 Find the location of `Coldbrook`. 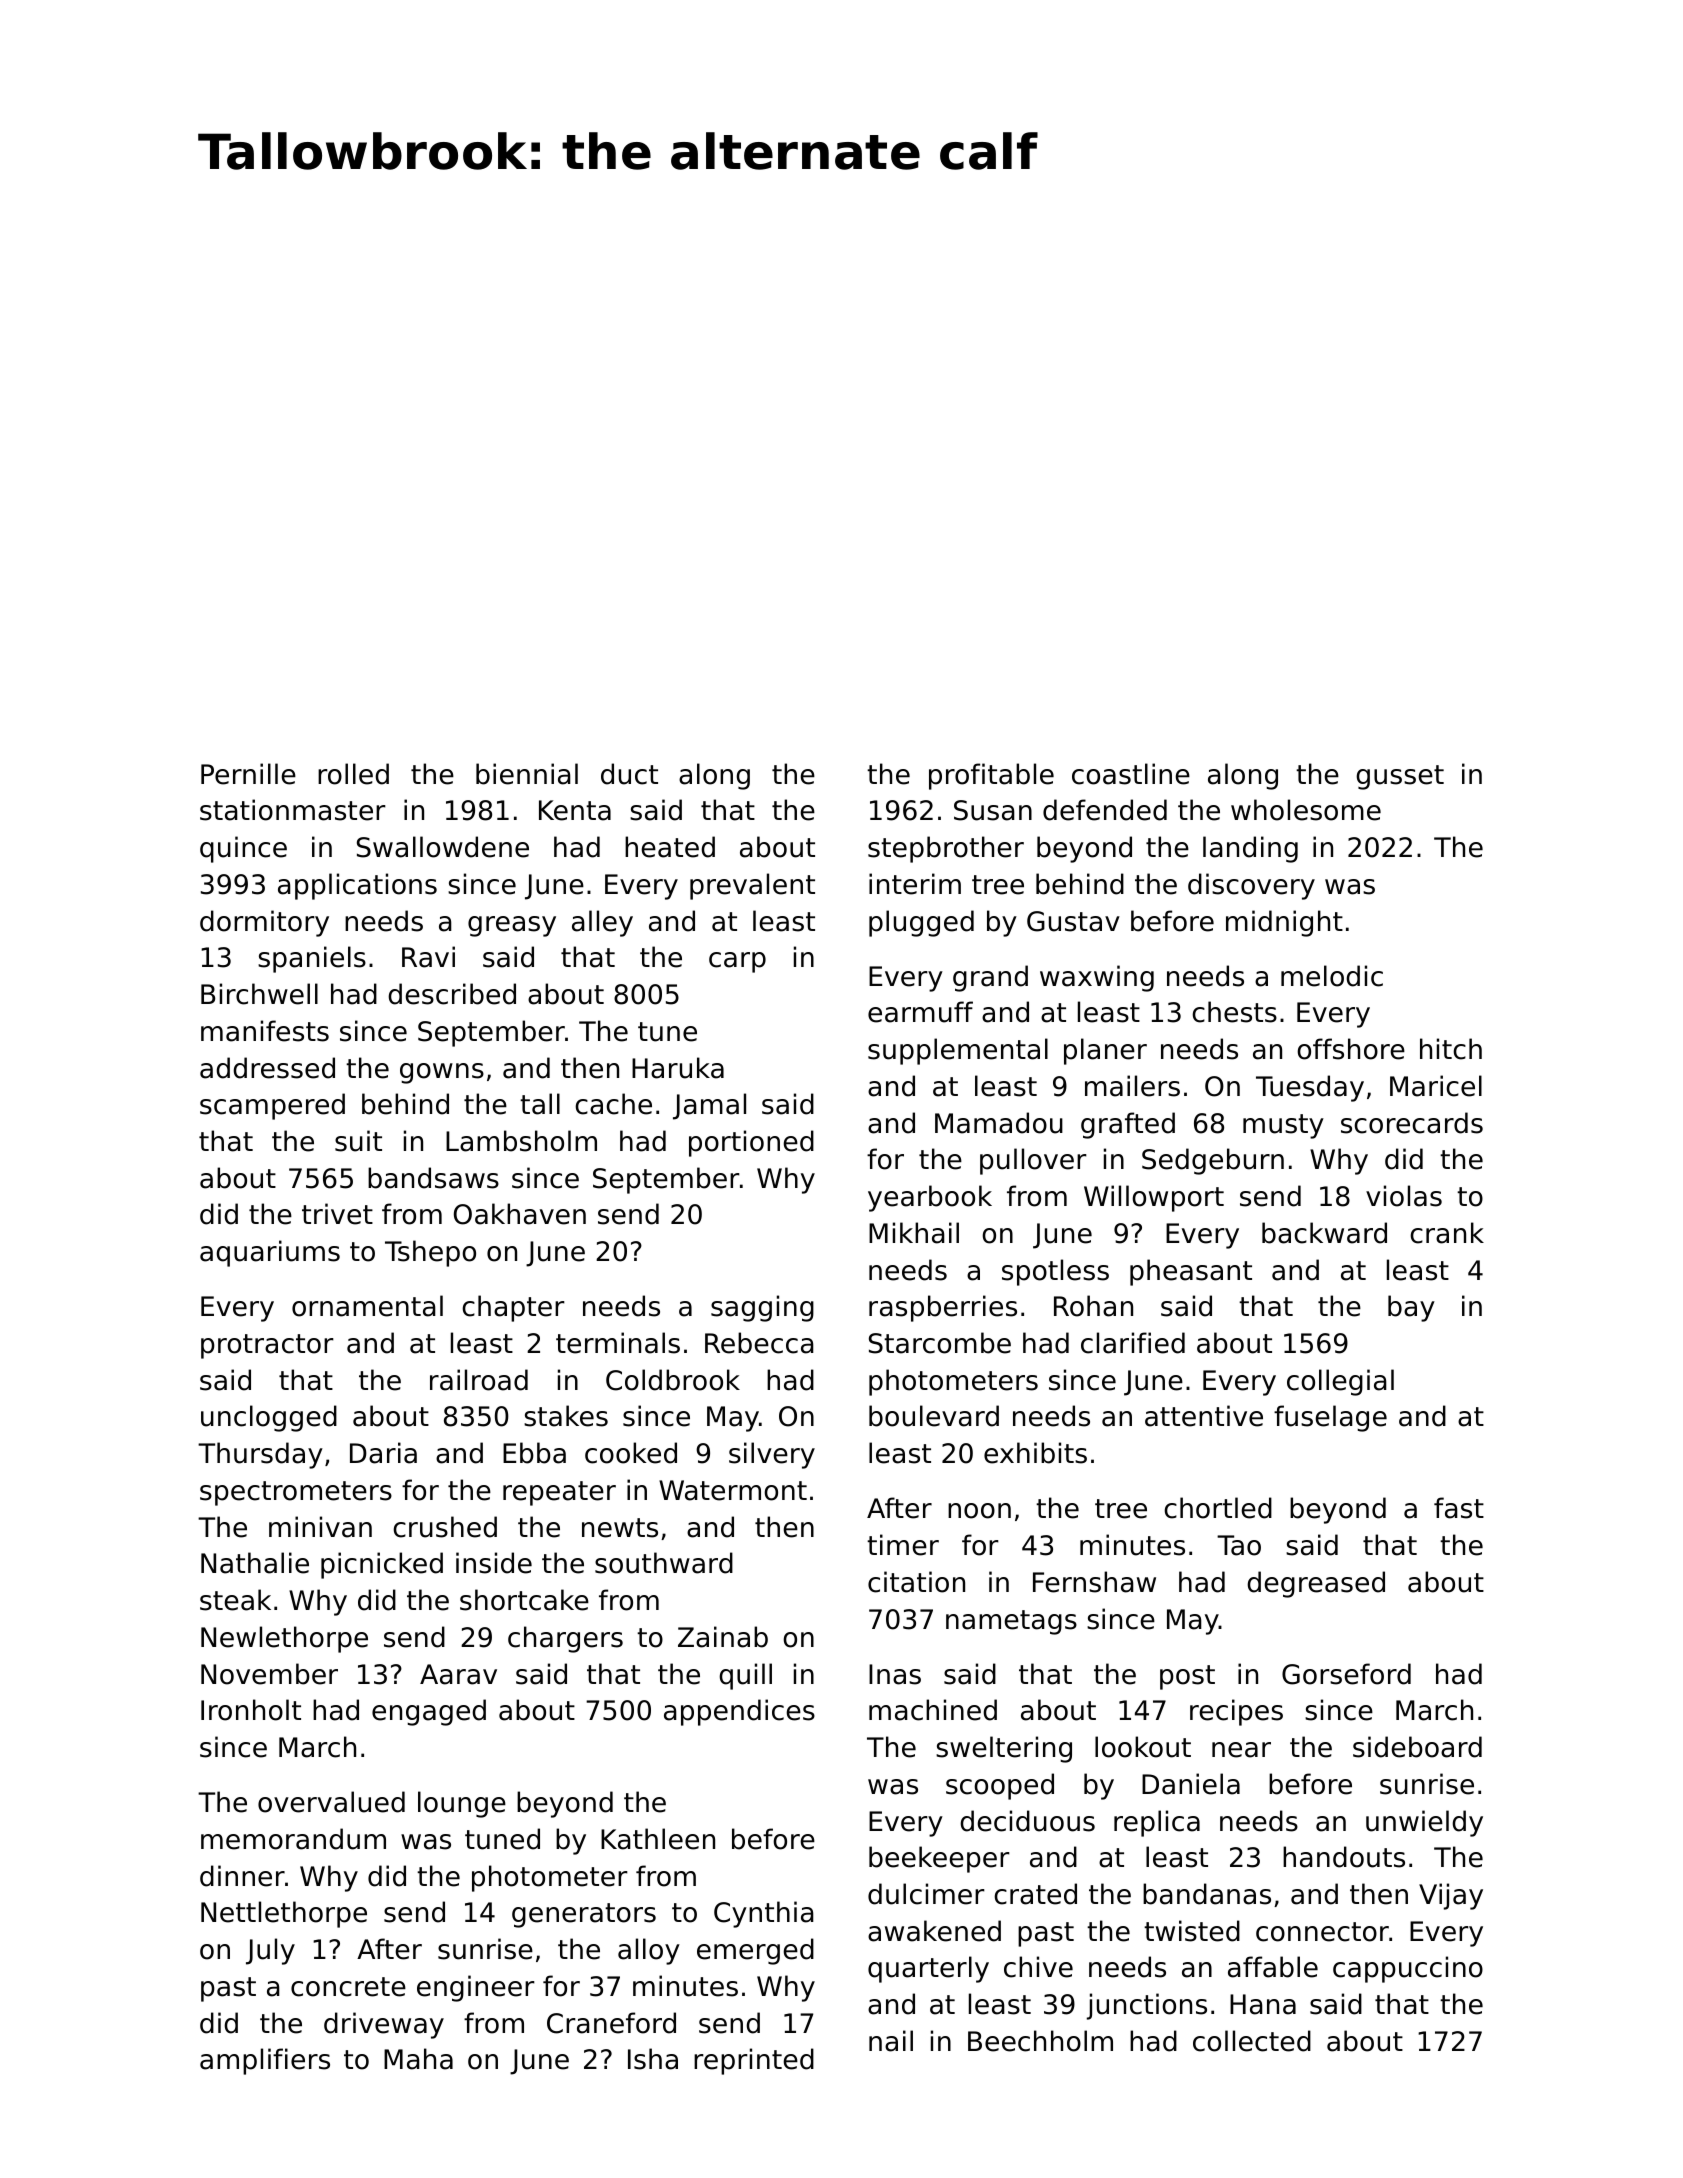

Coldbrook is located at coordinates (673, 1380).
